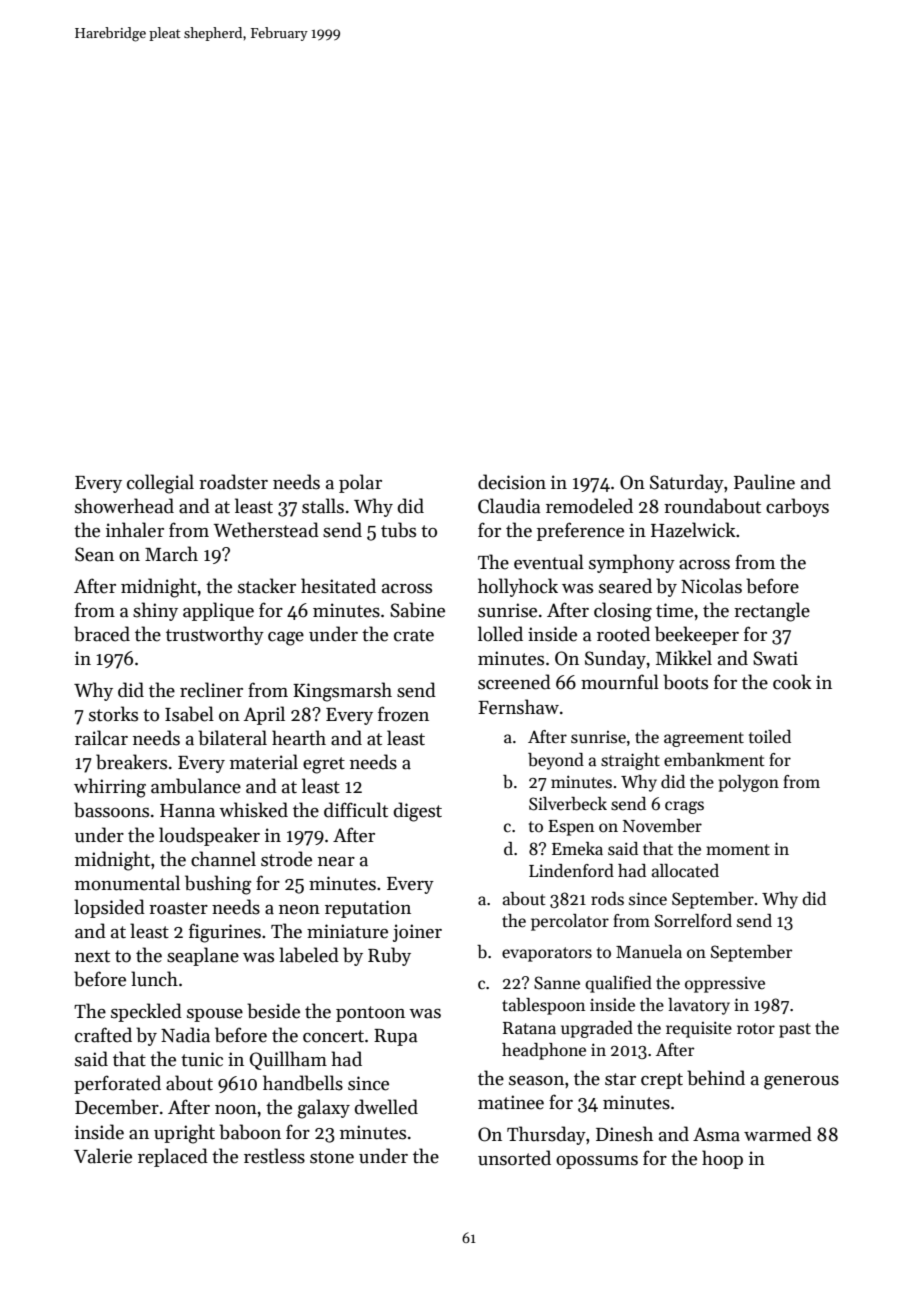 Image resolution: width=924 pixels, height=1311 pixels. What do you see at coordinates (417, 933) in the screenshot?
I see `joiner` at bounding box center [417, 933].
